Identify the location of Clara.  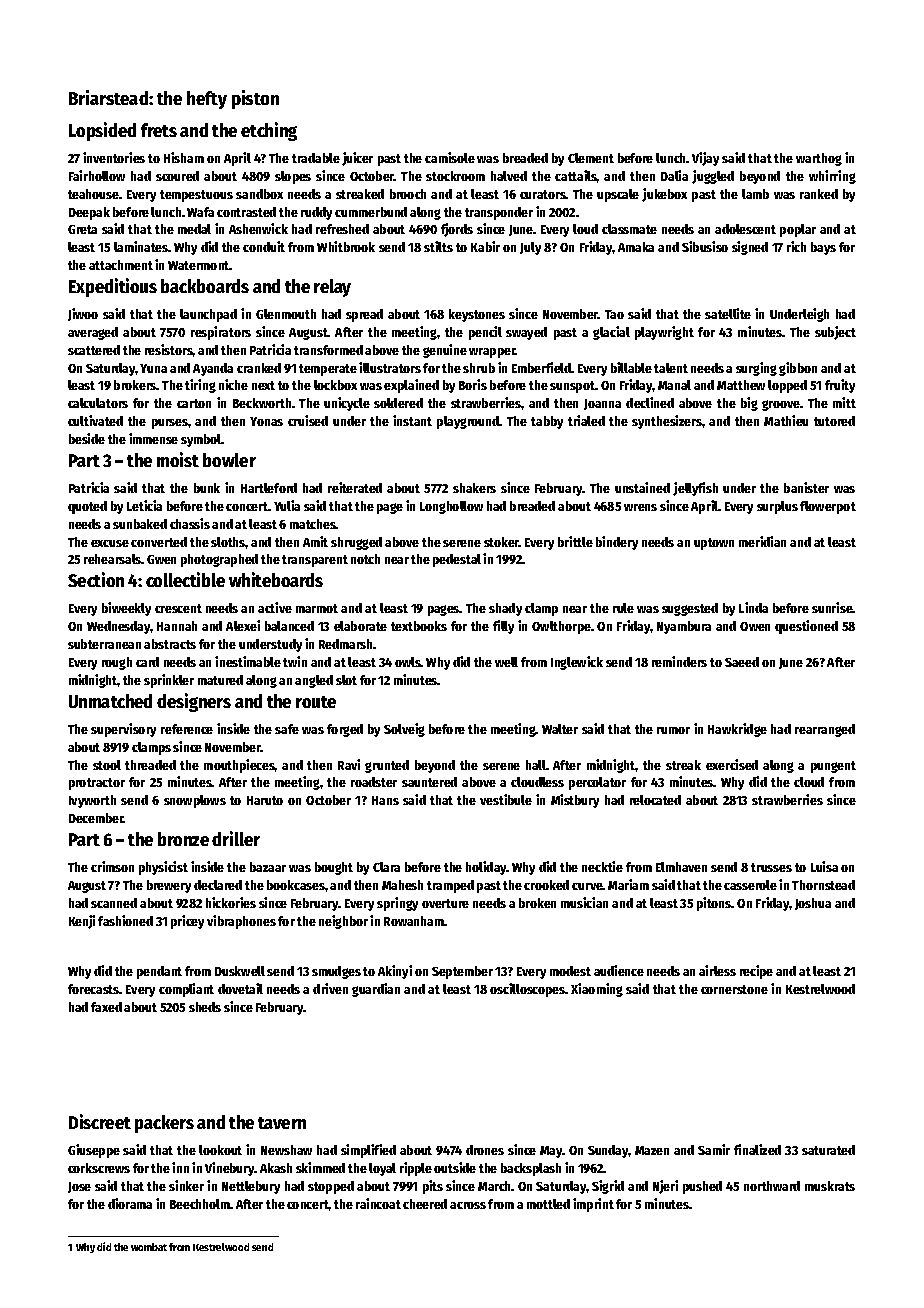
(386, 867).
